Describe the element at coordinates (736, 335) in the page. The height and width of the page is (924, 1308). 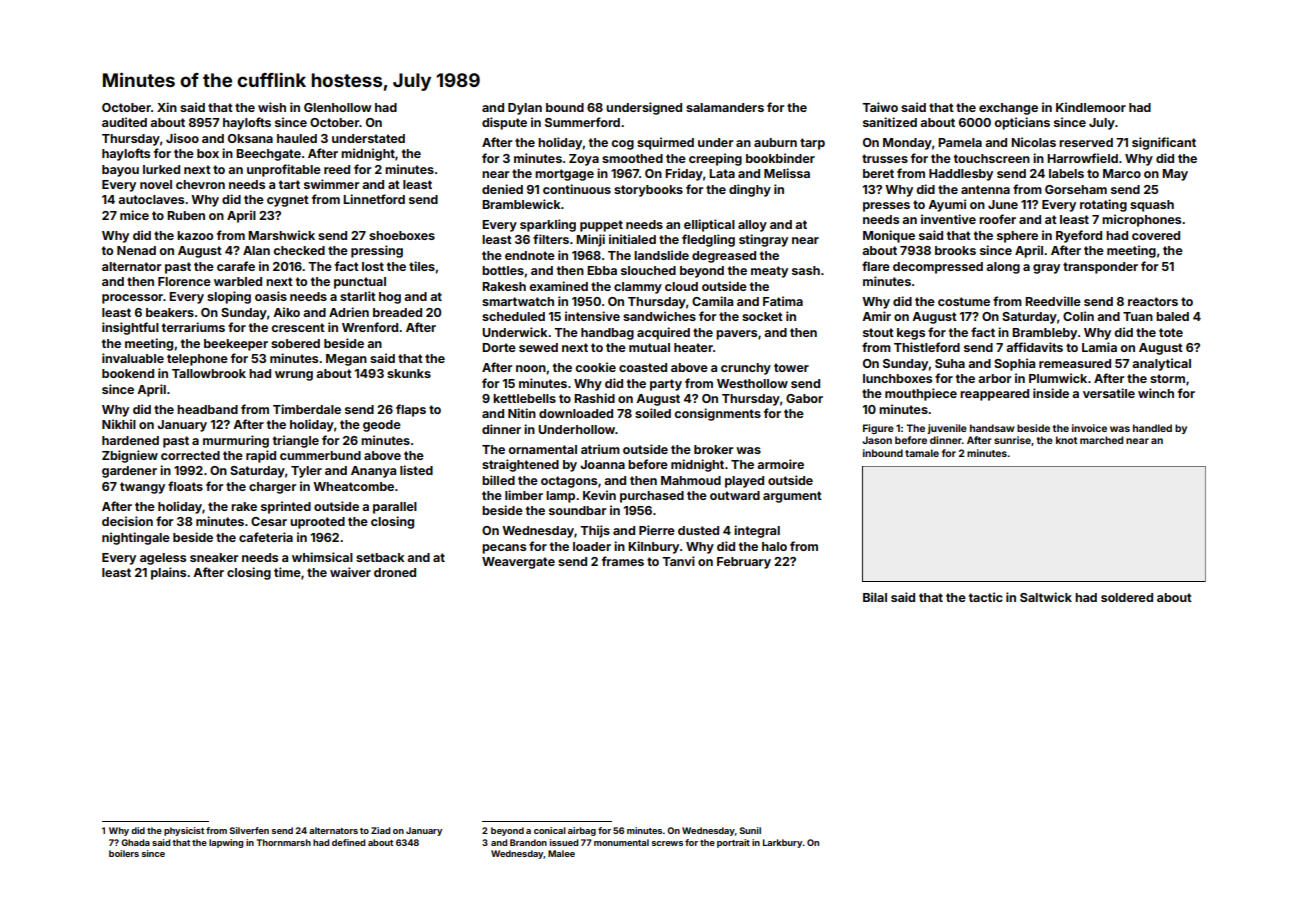
I see `pavers` at that location.
